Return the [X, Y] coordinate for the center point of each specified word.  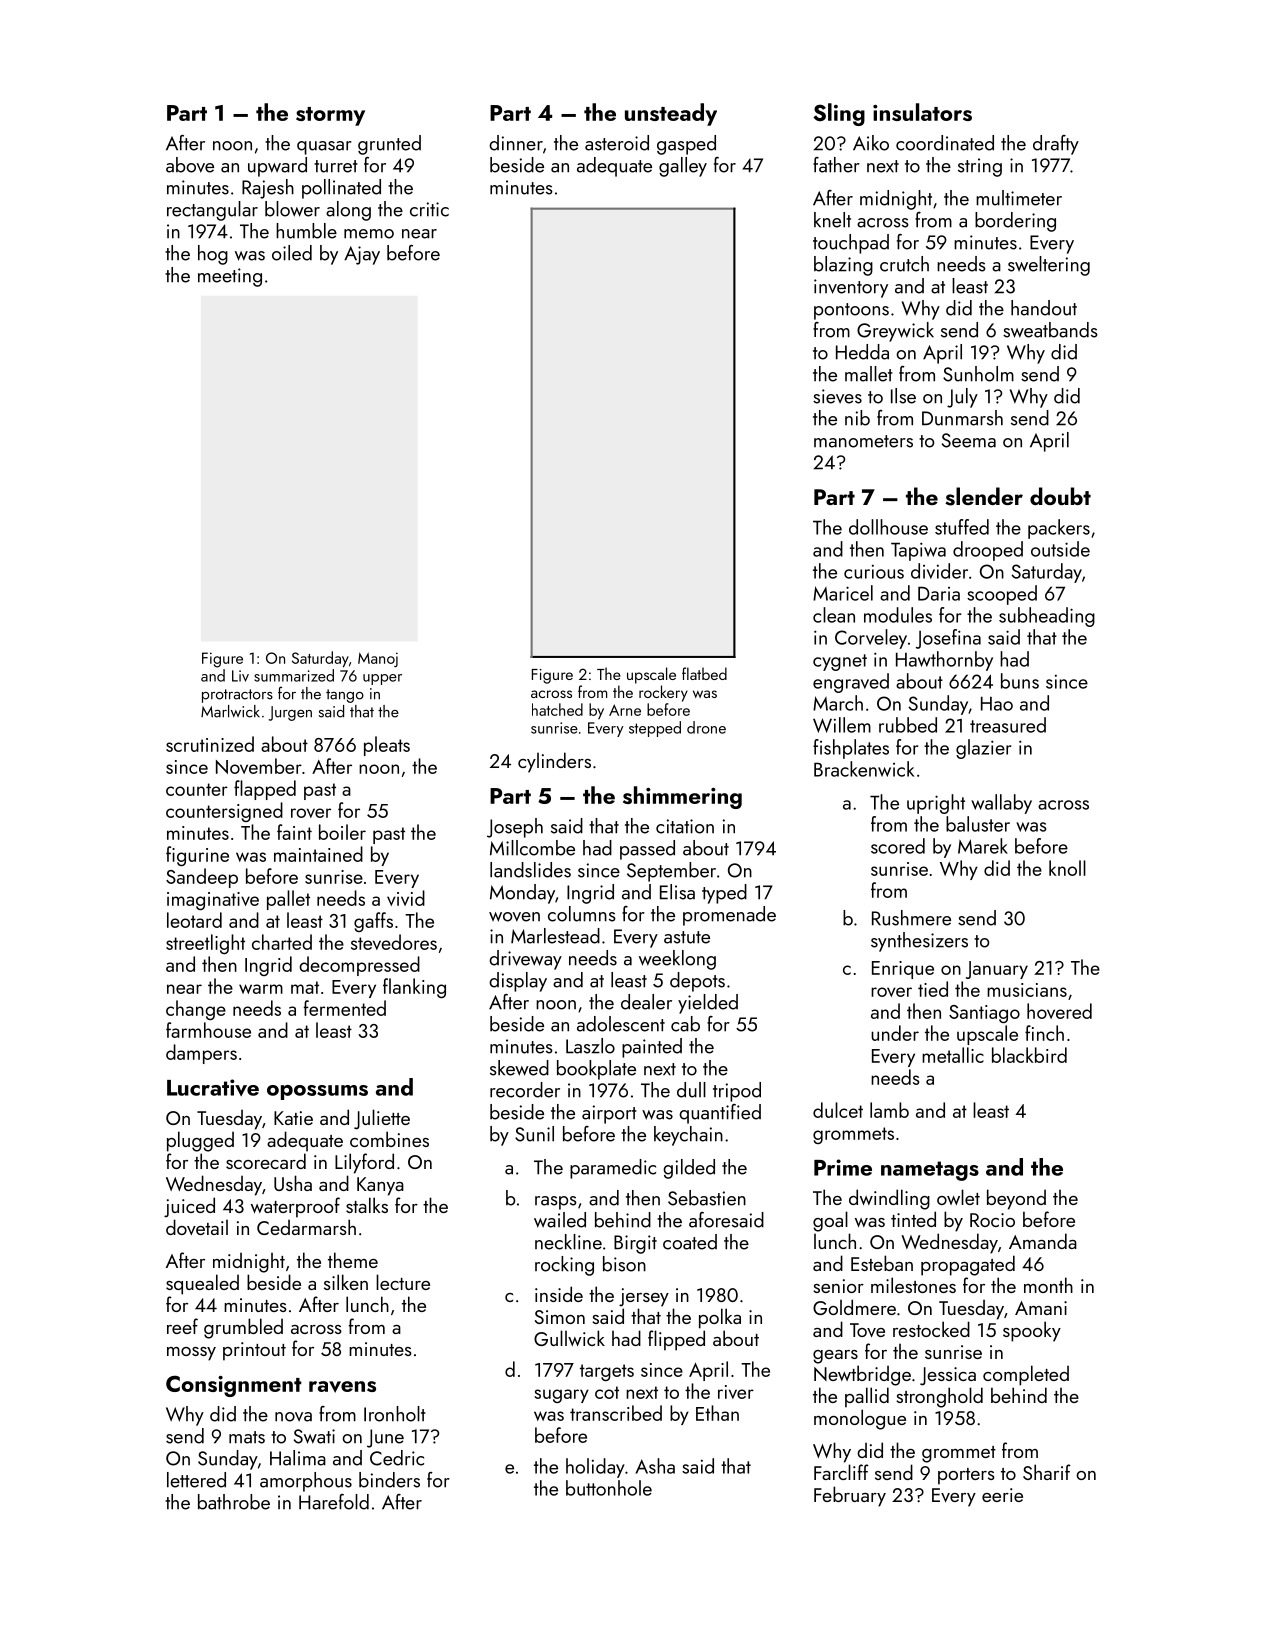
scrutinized [210, 744]
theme [353, 1260]
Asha [655, 1466]
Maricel [843, 593]
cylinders [554, 762]
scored [898, 846]
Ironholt [395, 1414]
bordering [1015, 222]
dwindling [889, 1199]
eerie [1002, 1495]
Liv [240, 676]
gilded [689, 1169]
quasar [324, 148]
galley [683, 167]
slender [984, 496]
